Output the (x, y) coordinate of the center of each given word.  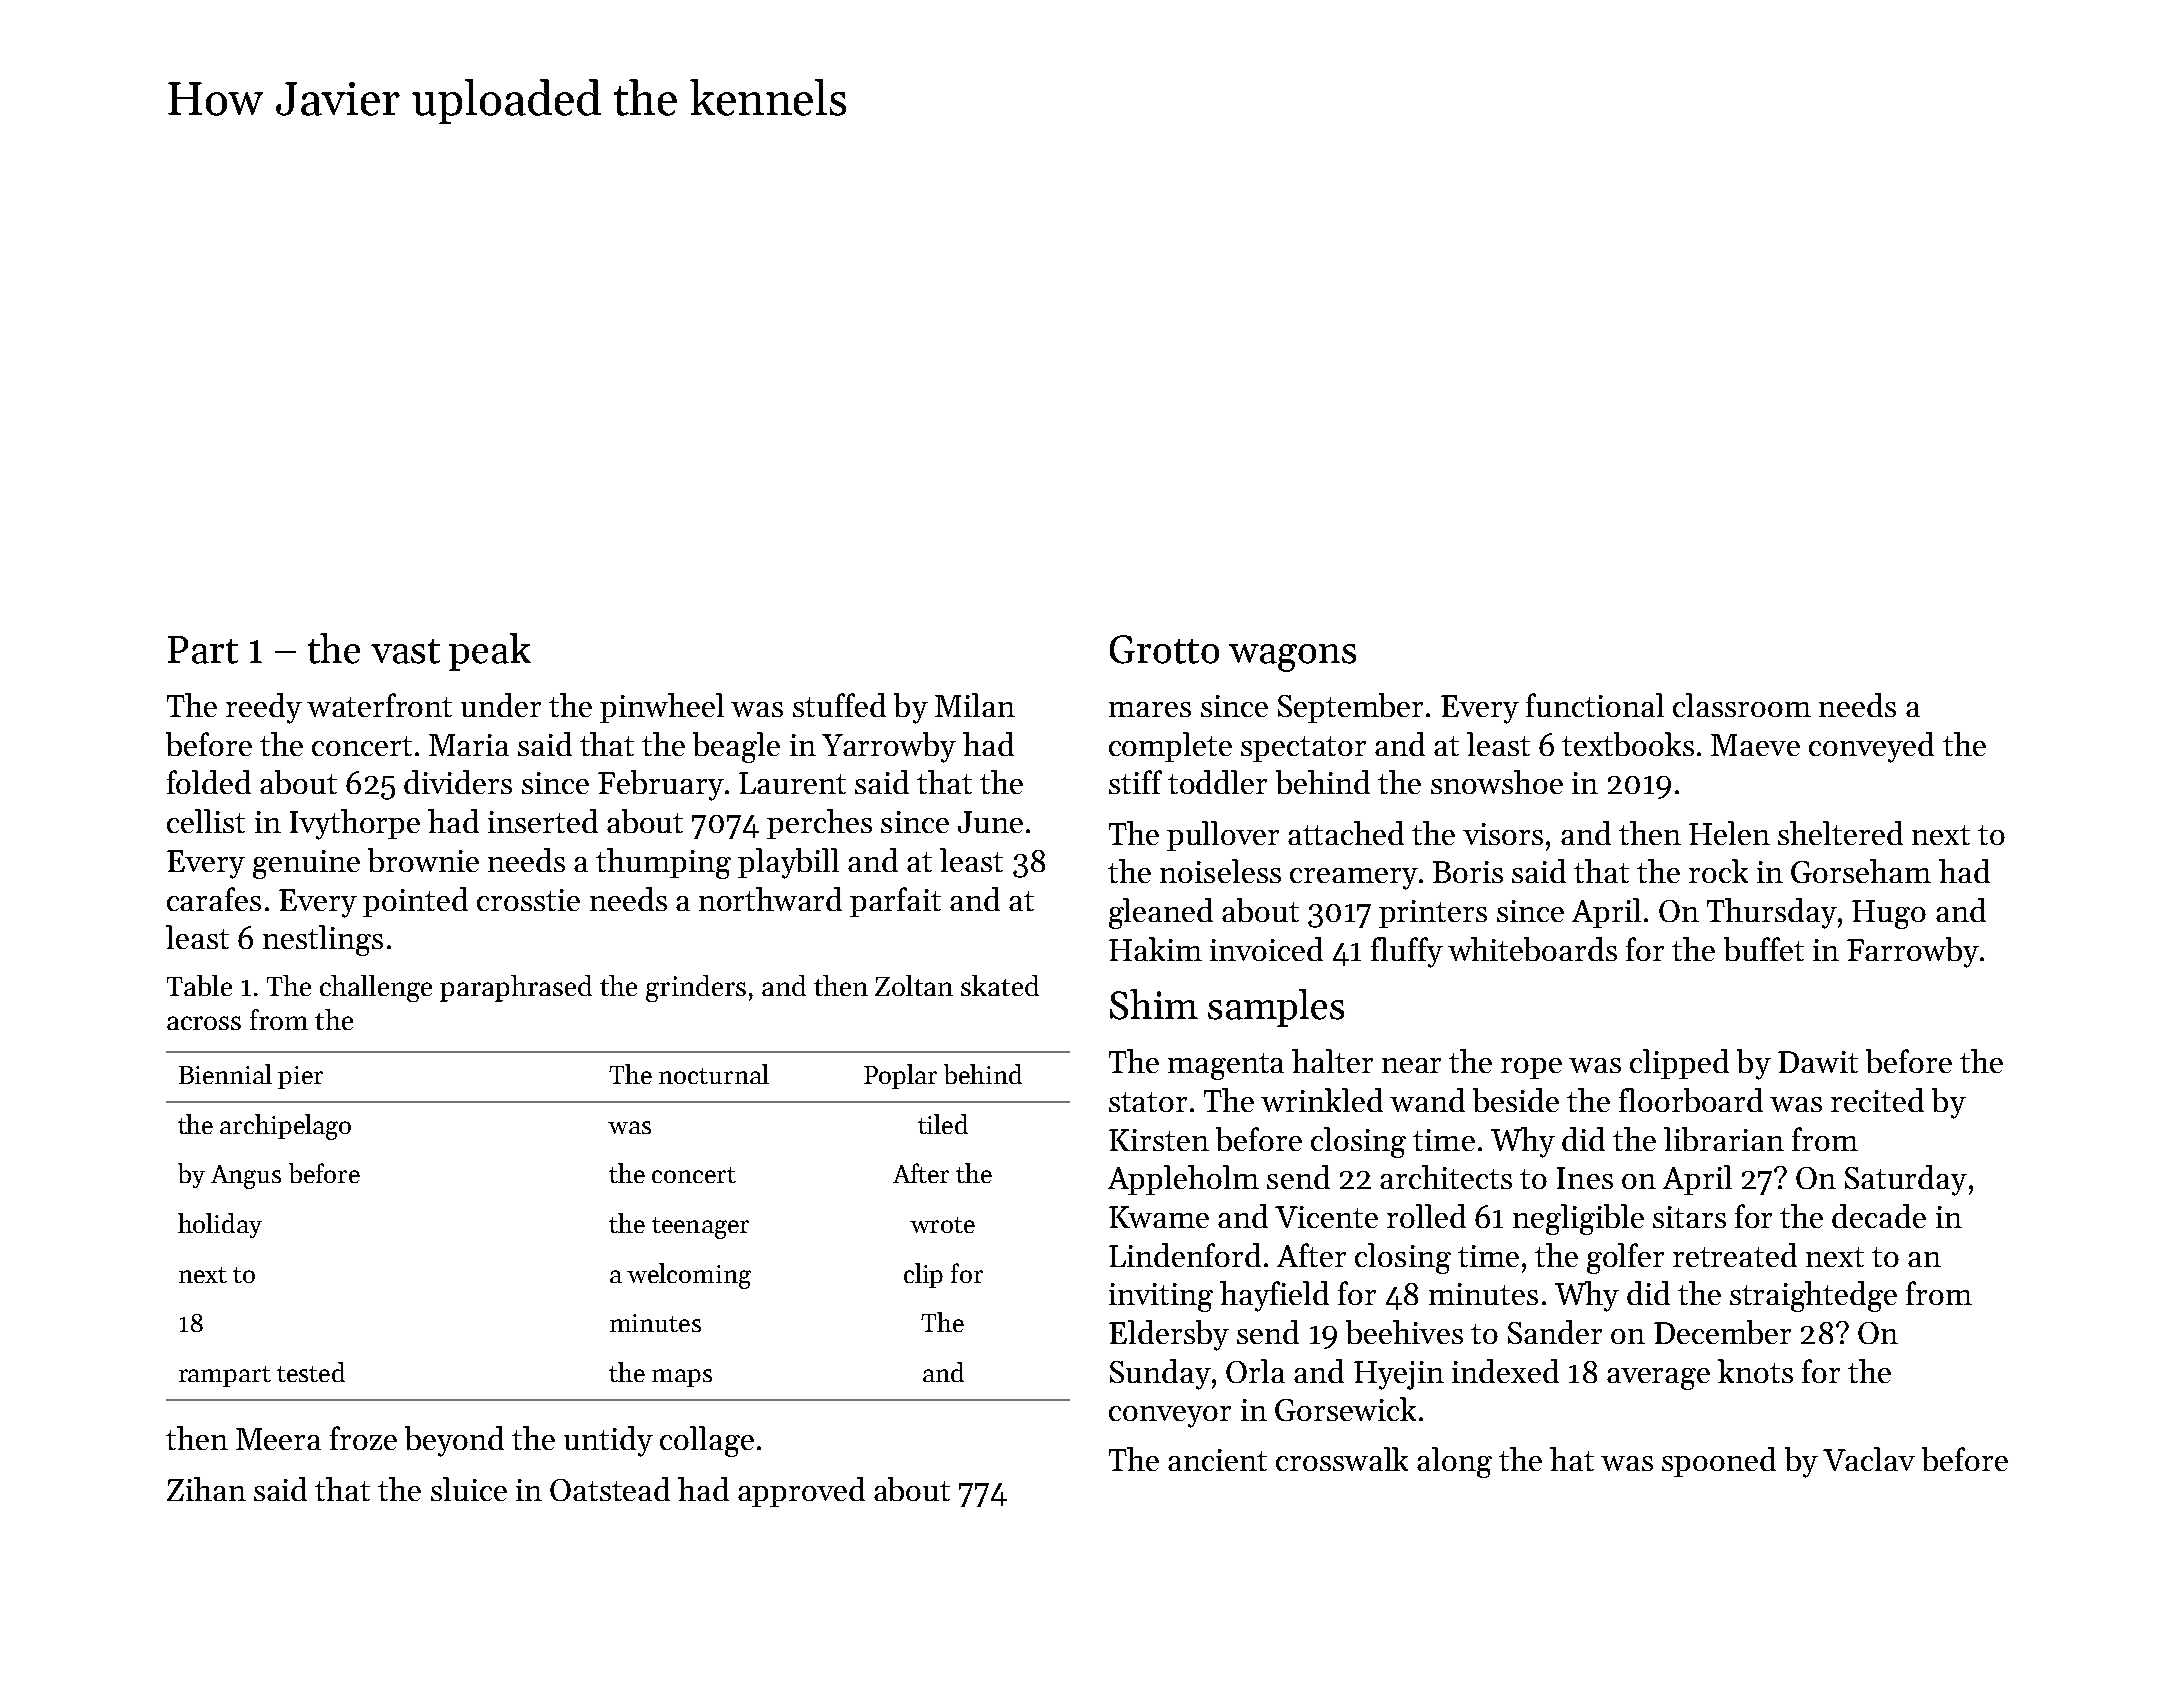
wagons (1292, 658)
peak (490, 652)
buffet (1764, 949)
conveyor (1170, 1417)
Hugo (1889, 914)
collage (707, 1441)
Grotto (1164, 649)
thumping (663, 863)
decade (1879, 1216)
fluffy (1407, 952)
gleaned (1161, 913)
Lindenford (1185, 1255)
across (204, 1023)
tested (311, 1372)
